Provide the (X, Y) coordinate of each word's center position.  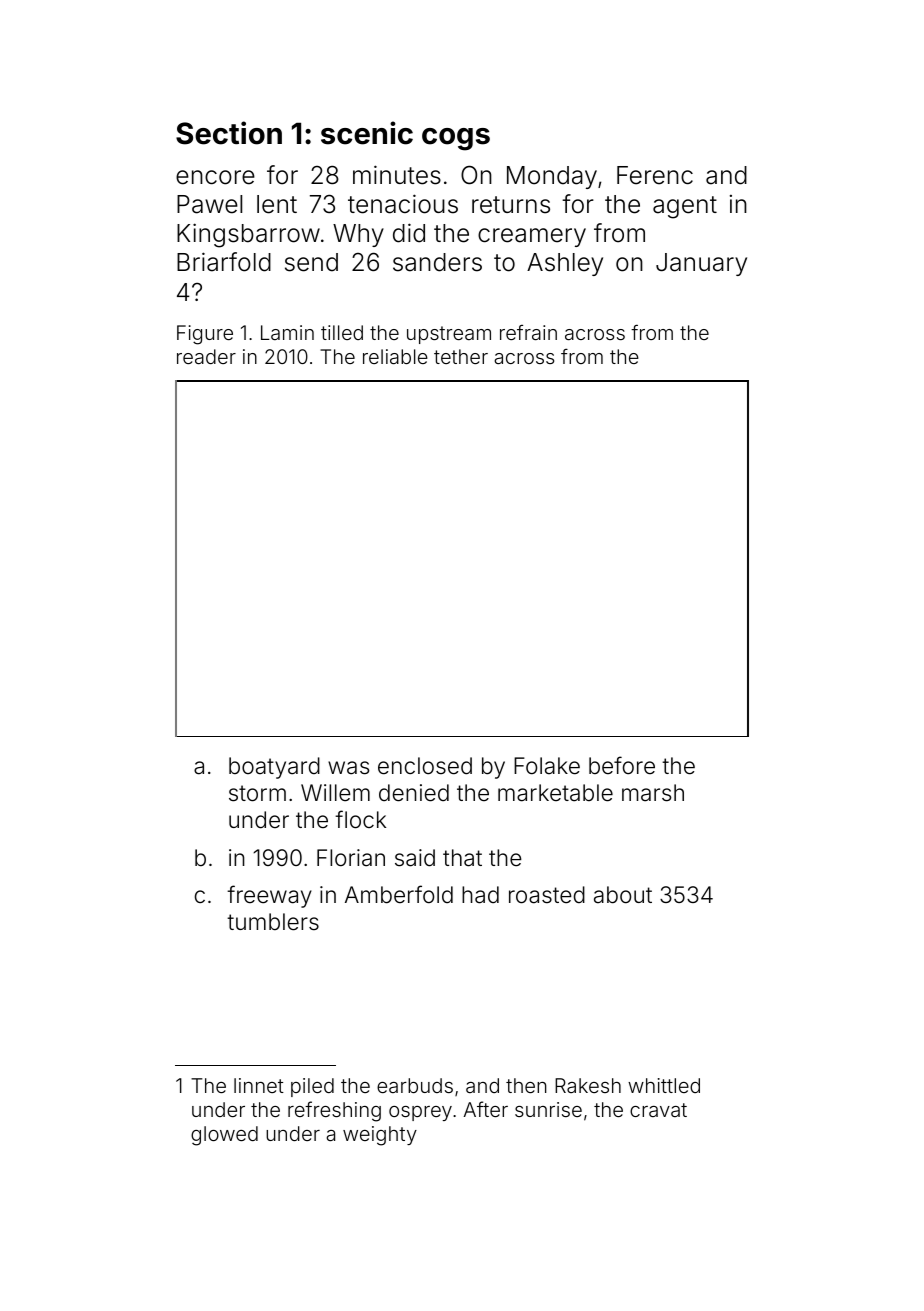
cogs (456, 139)
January (701, 264)
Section (229, 133)
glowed (224, 1136)
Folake (547, 766)
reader (206, 356)
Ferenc (655, 175)
